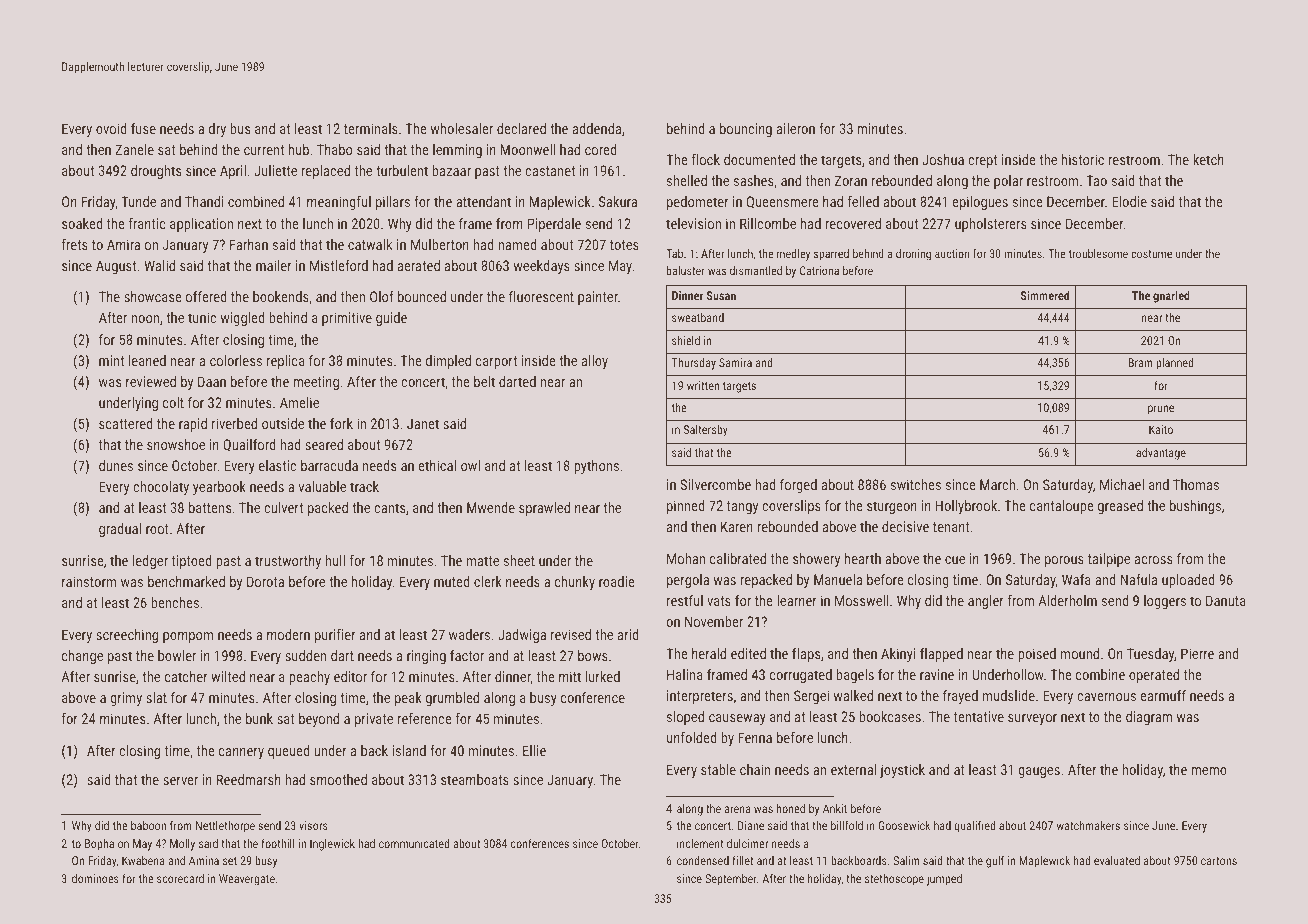 The height and width of the screenshot is (924, 1308). I want to click on greased, so click(1120, 507).
